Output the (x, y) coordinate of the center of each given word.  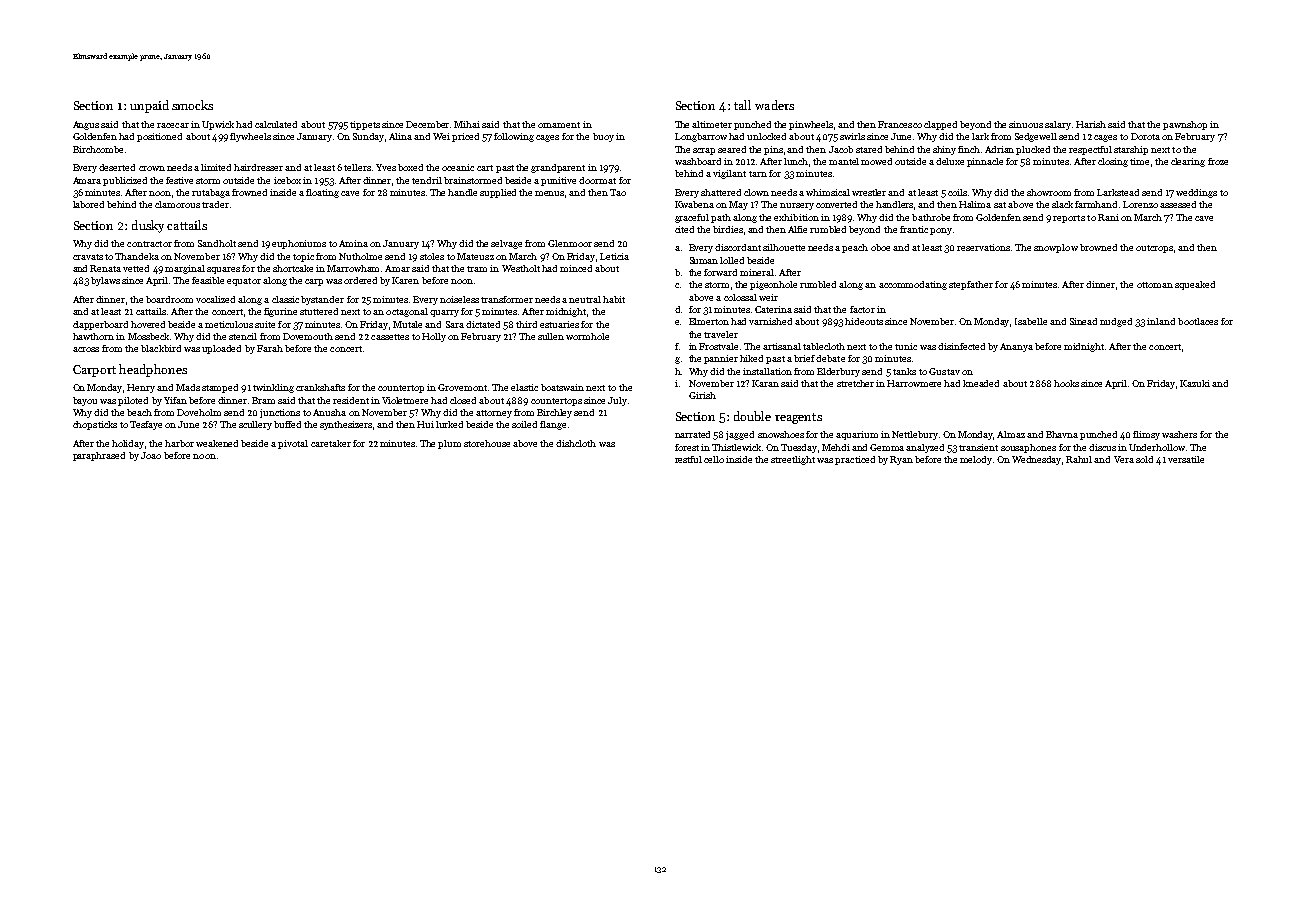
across (86, 349)
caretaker (331, 443)
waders (774, 105)
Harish (1091, 124)
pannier (721, 359)
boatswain (562, 387)
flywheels (250, 137)
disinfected (961, 346)
